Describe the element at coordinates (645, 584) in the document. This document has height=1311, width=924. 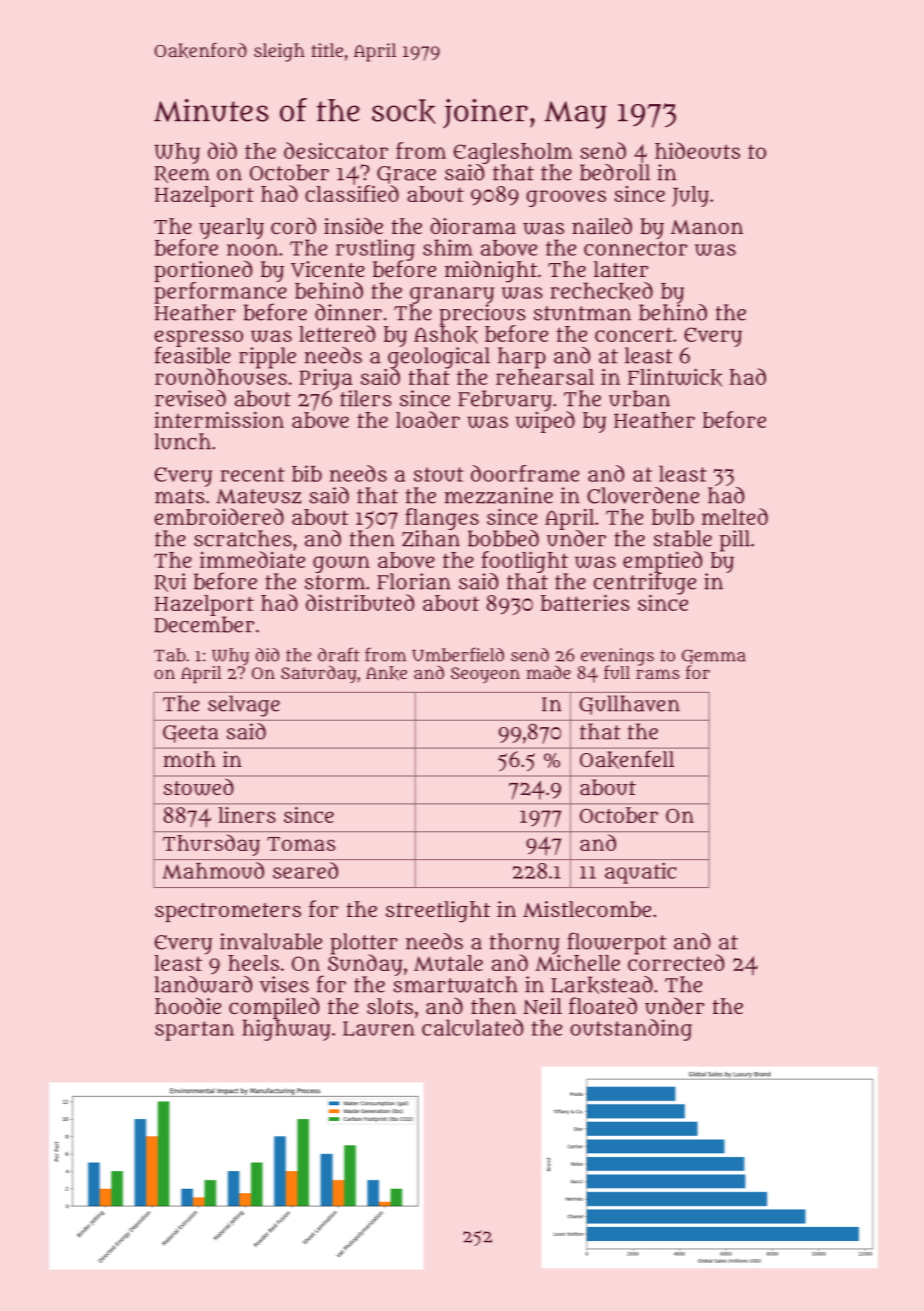
I see `centrifuge` at that location.
